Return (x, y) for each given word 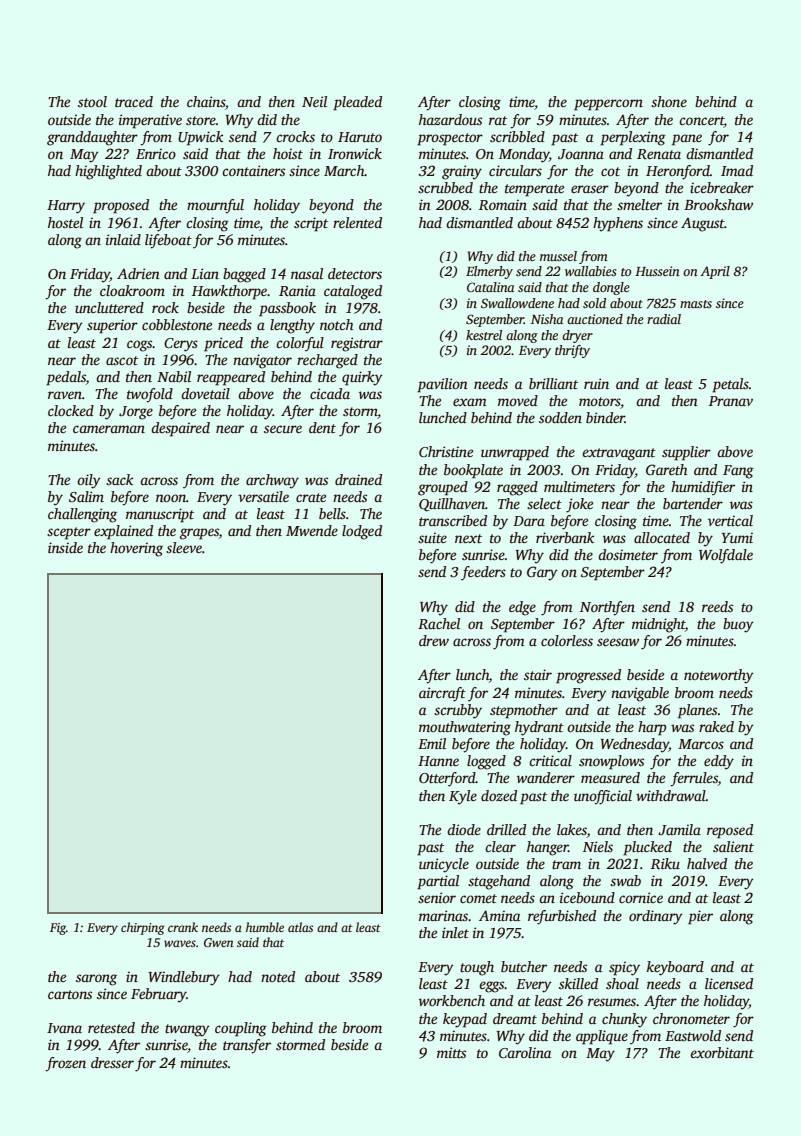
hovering (136, 549)
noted (278, 976)
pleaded (357, 103)
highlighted (108, 172)
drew (434, 640)
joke (579, 505)
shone (669, 101)
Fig (58, 929)
